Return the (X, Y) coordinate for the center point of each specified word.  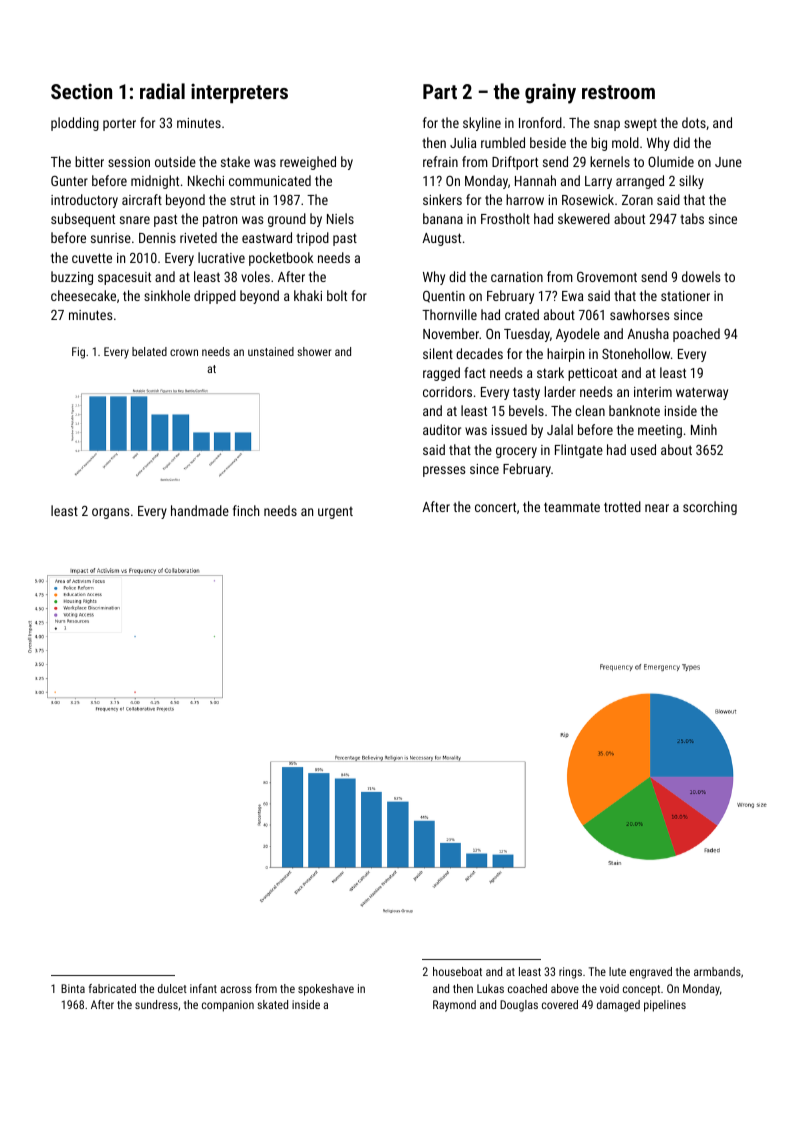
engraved (651, 973)
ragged (441, 374)
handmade (200, 510)
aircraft (142, 199)
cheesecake (83, 295)
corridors (447, 391)
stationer (685, 296)
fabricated (112, 988)
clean (590, 410)
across (236, 989)
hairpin (565, 355)
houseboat (457, 971)
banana (443, 218)
